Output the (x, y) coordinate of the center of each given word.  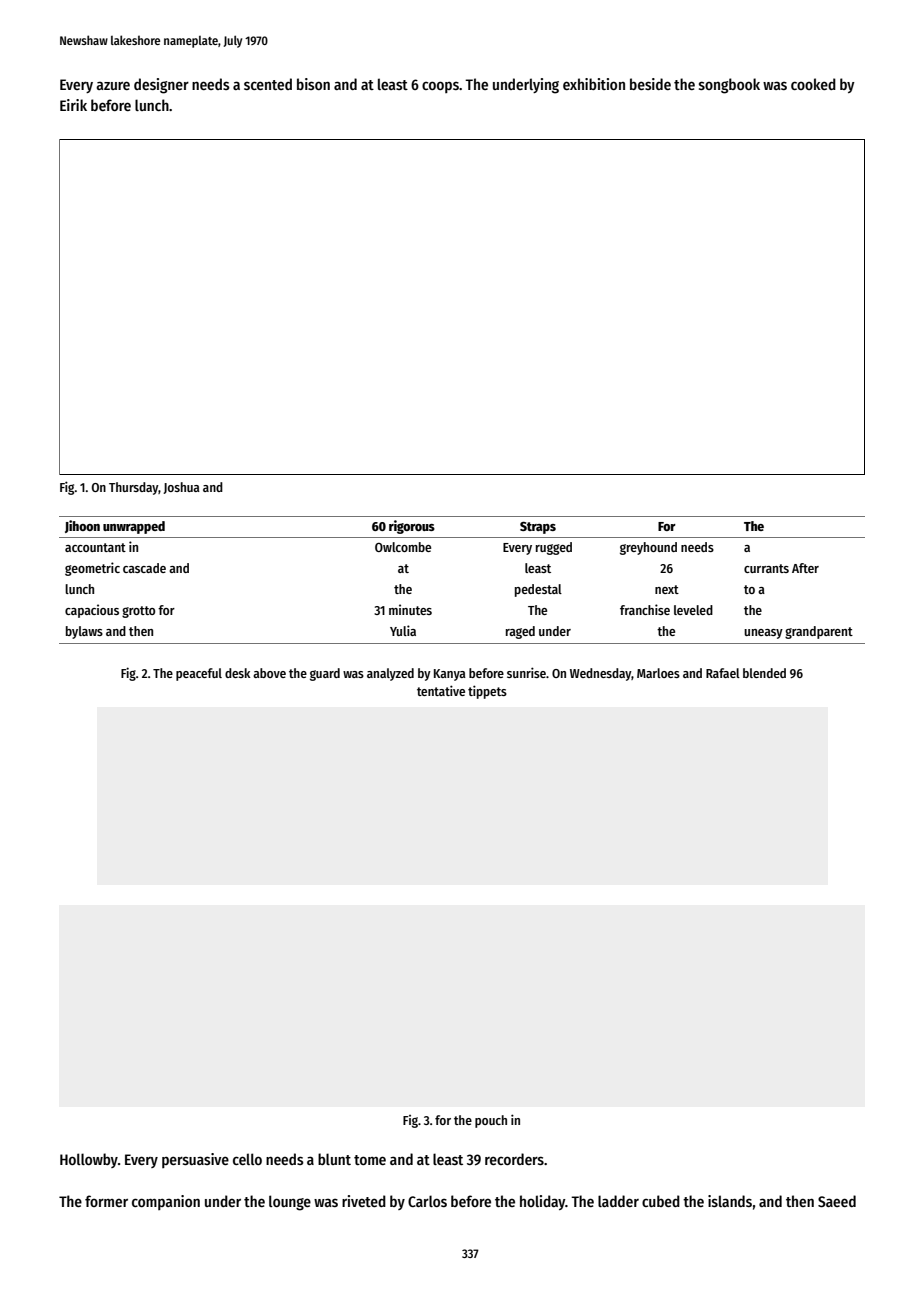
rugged (554, 548)
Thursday (133, 488)
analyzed (390, 674)
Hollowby (89, 1160)
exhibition (594, 84)
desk (237, 673)
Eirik (73, 105)
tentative (441, 690)
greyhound (648, 548)
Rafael (723, 673)
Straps (538, 527)
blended (764, 673)
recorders (514, 1159)
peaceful (199, 674)
